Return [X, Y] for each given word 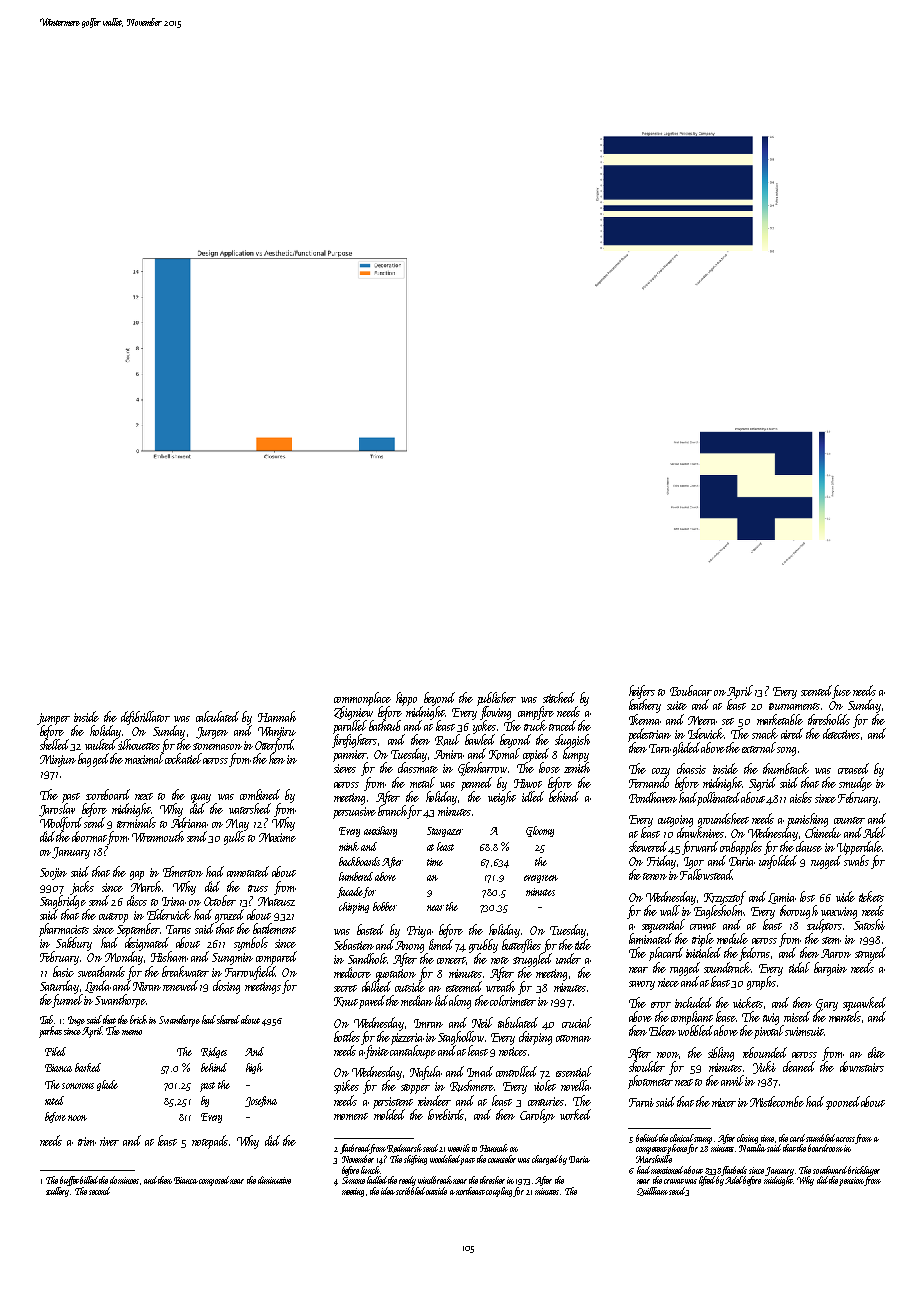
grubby [483, 946]
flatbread [355, 1149]
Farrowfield [250, 973]
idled [533, 796]
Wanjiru [277, 733]
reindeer [434, 1100]
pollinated [719, 799]
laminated [650, 939]
